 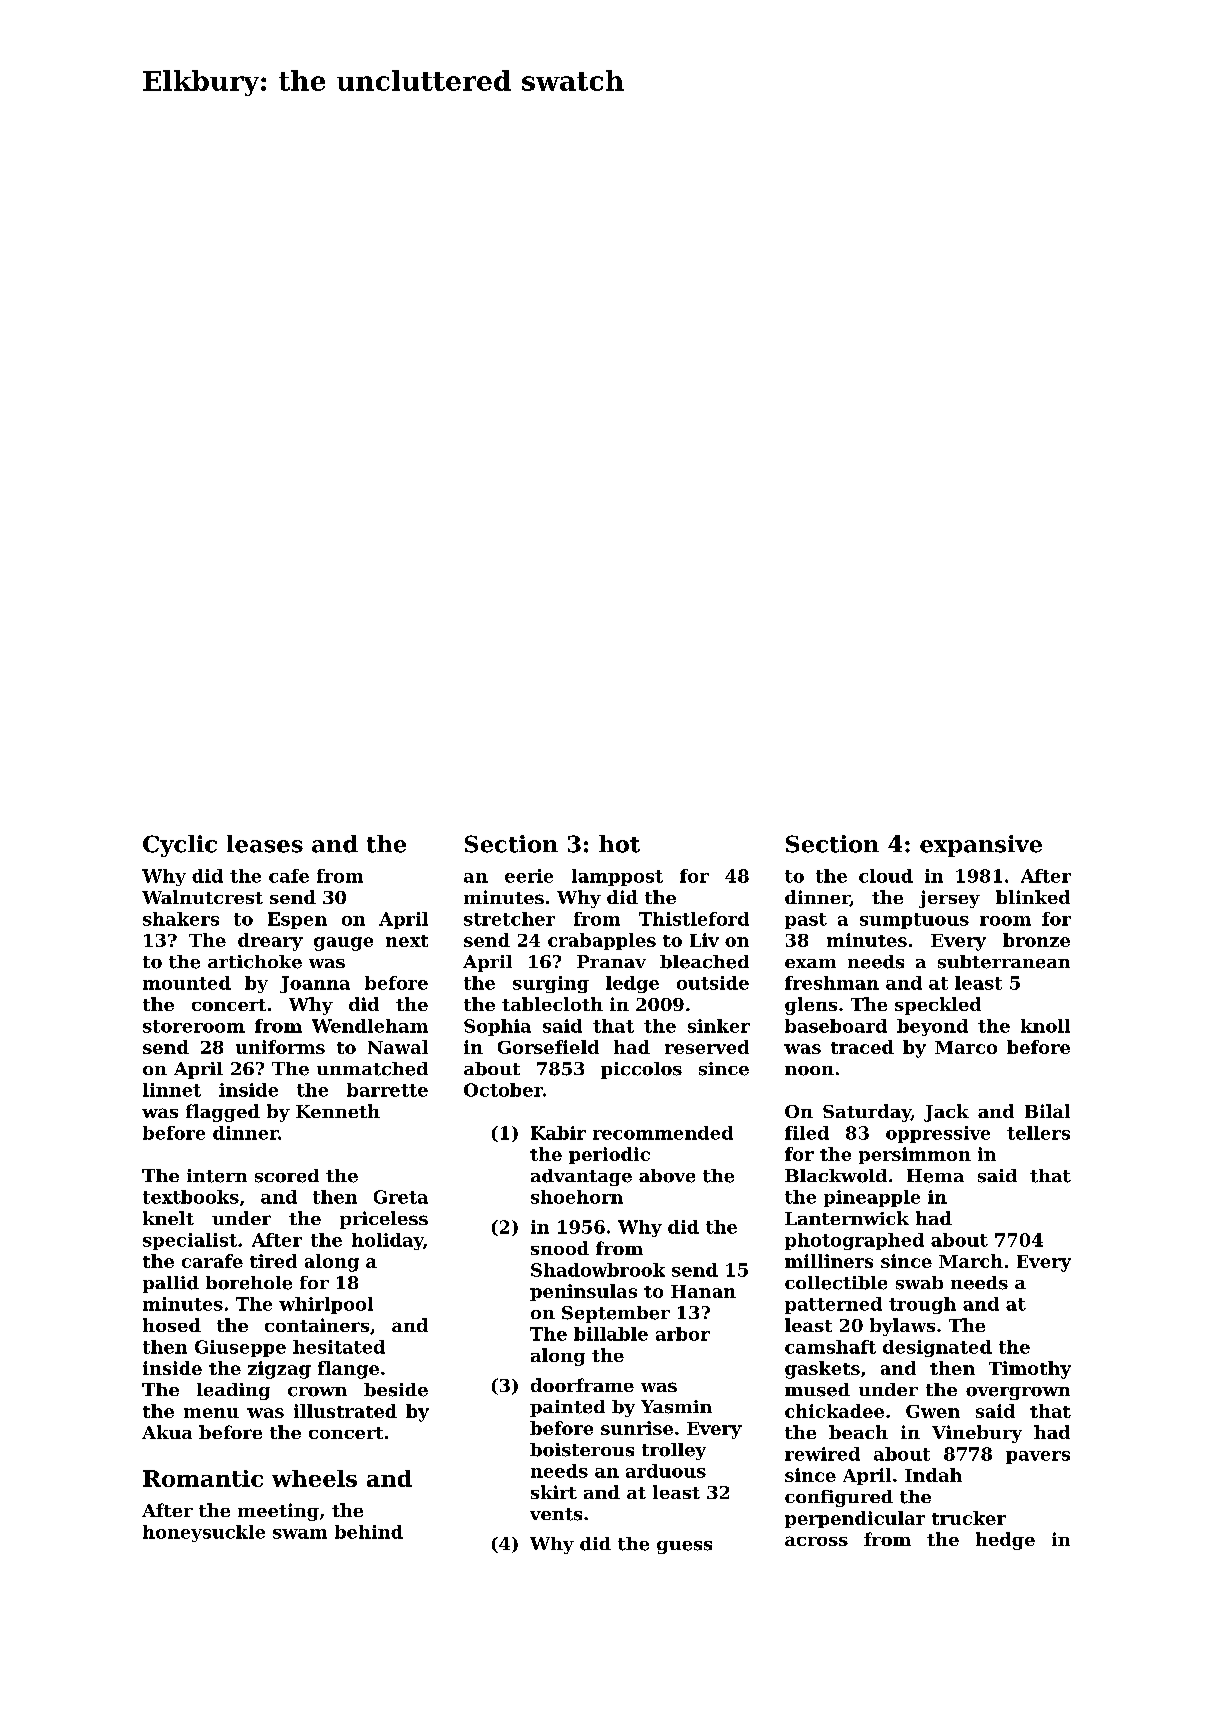 I want to click on trough, so click(x=922, y=1305).
